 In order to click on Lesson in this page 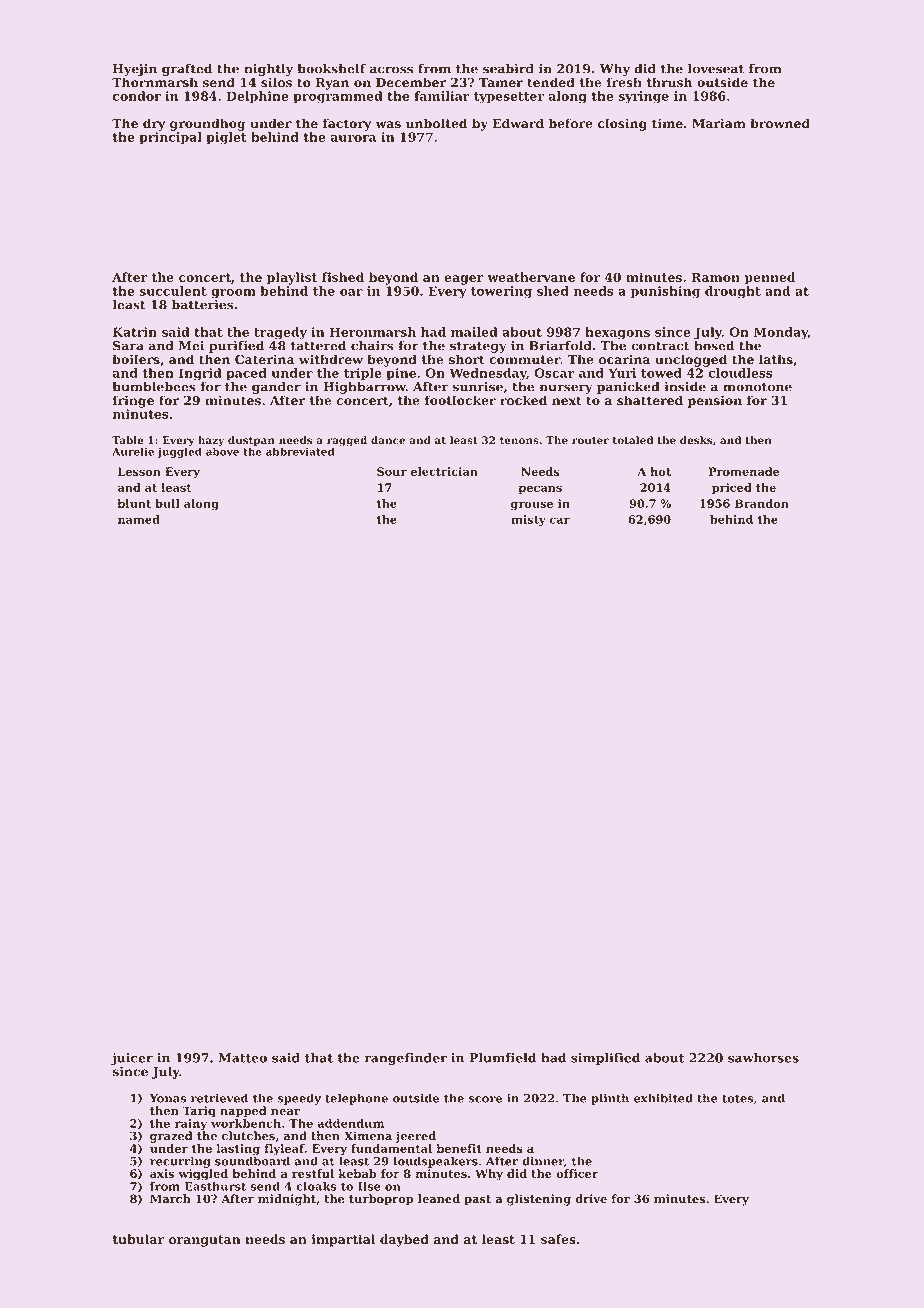, I will do `click(139, 471)`.
